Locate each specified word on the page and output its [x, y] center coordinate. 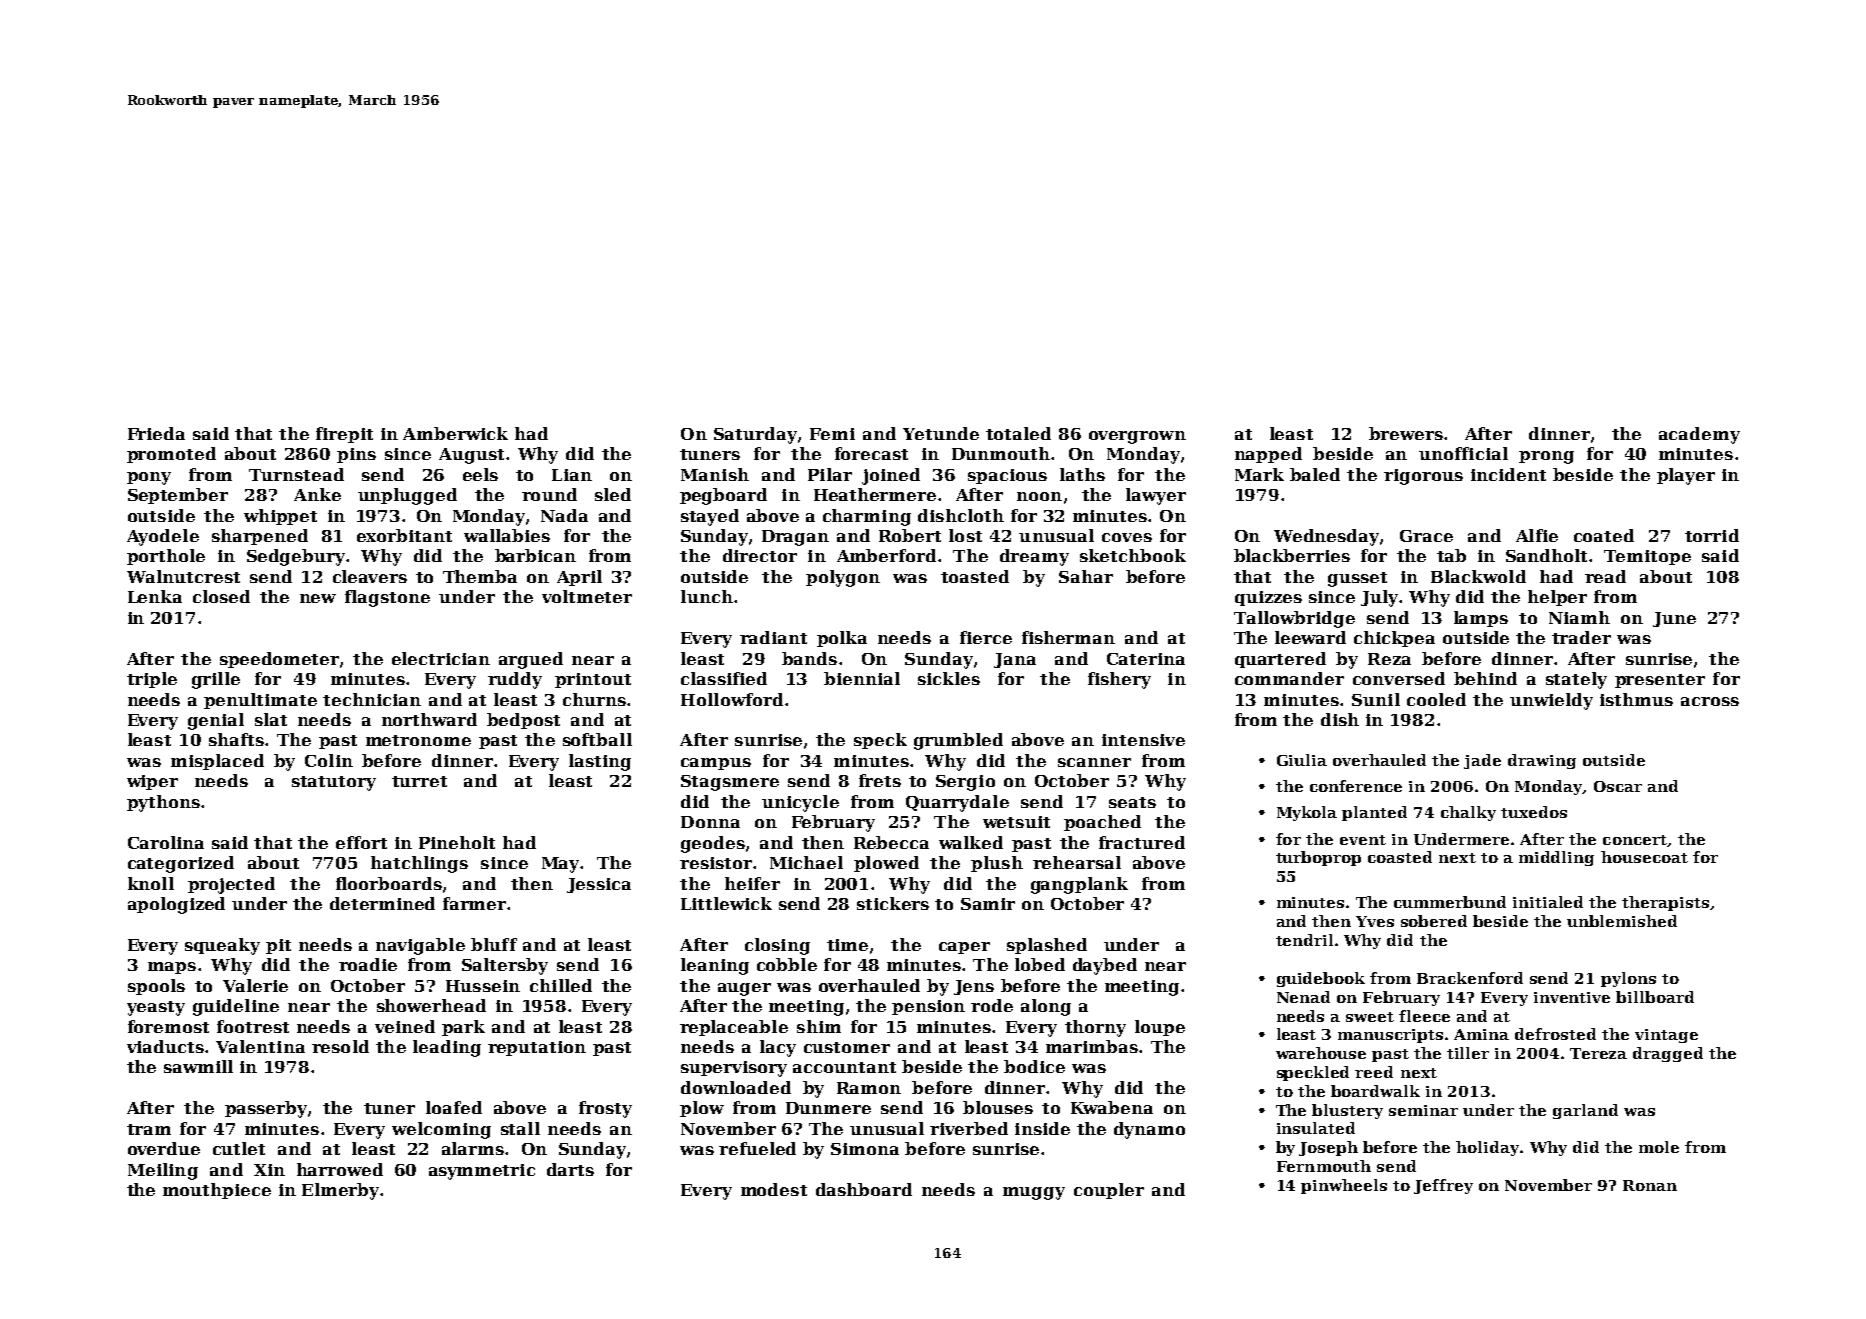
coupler [1109, 1191]
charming [867, 517]
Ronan [1650, 1185]
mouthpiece [217, 1191]
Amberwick [455, 433]
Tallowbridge [1294, 619]
